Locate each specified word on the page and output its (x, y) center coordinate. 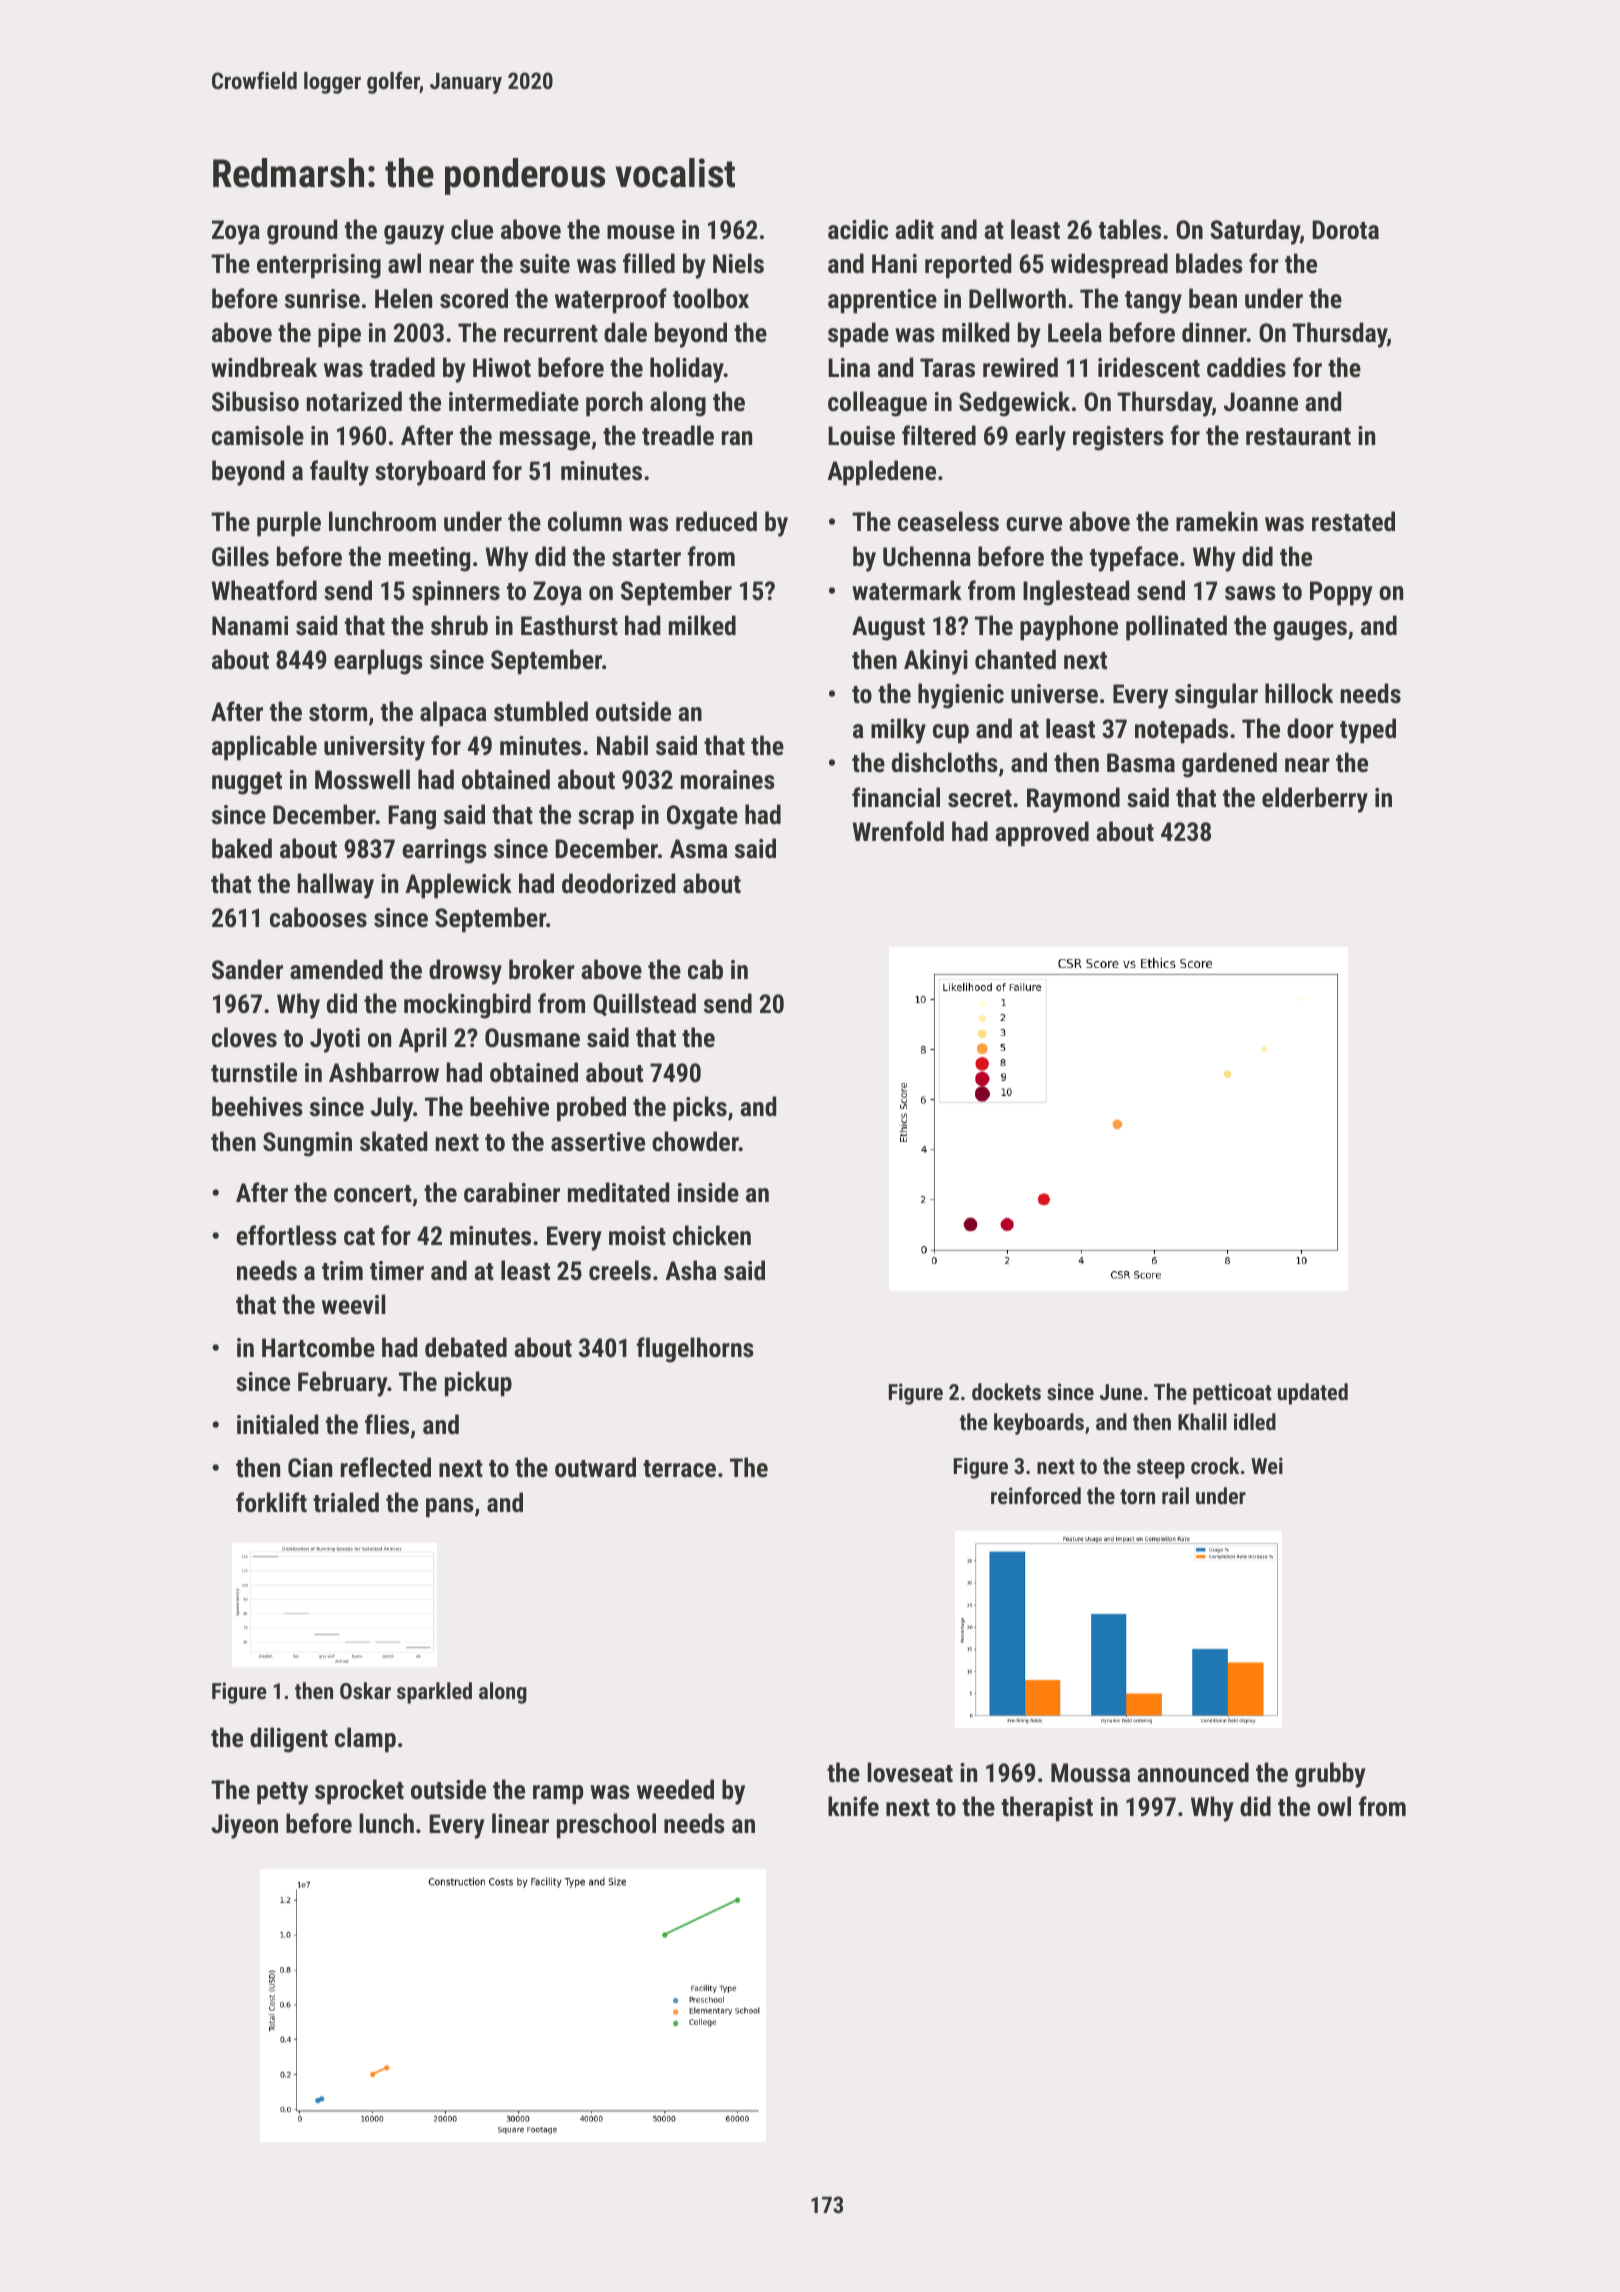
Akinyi (936, 662)
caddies (1246, 367)
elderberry (1315, 800)
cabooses (318, 917)
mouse (641, 232)
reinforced (1036, 1495)
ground (302, 232)
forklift (271, 1502)
